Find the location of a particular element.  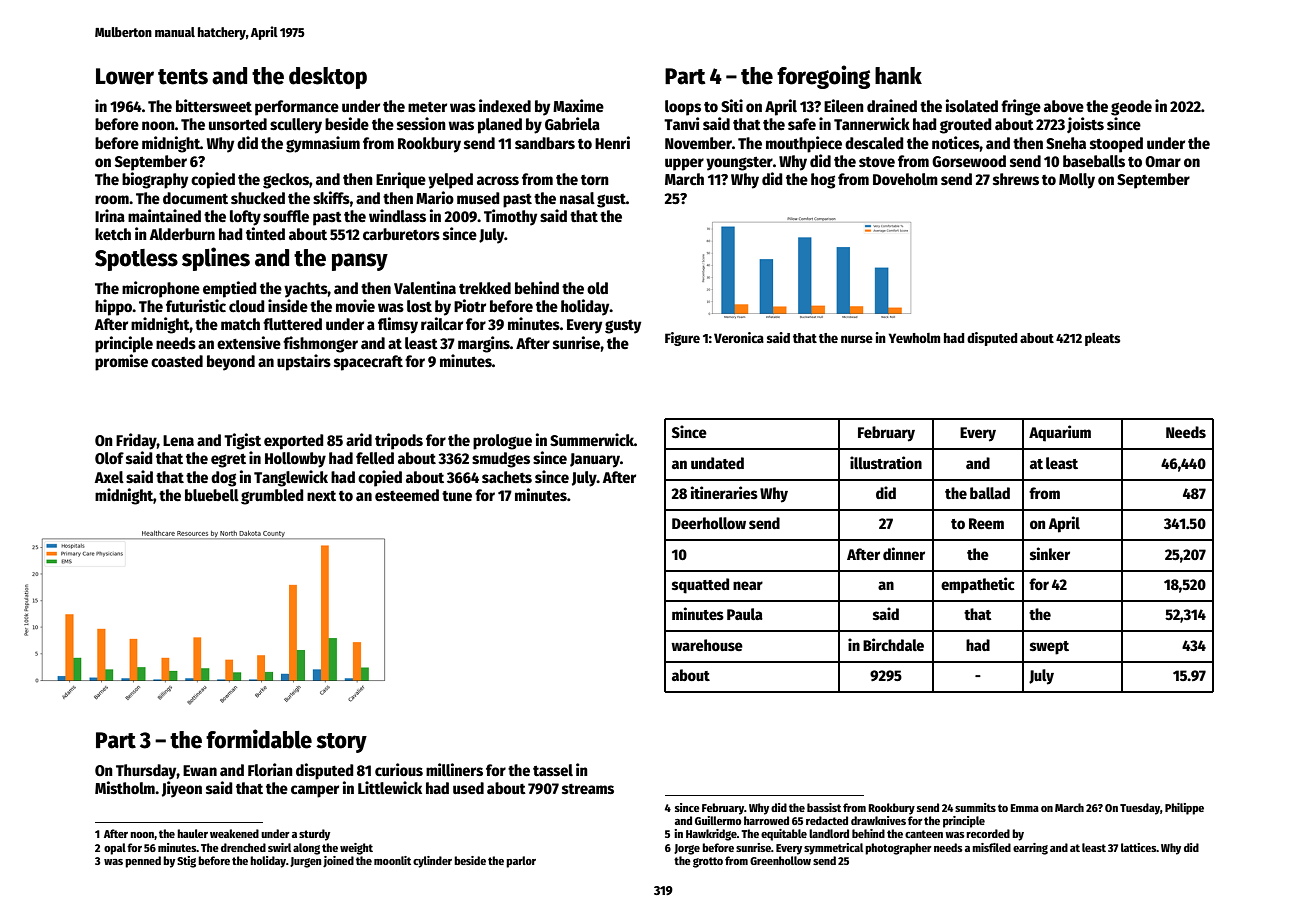

pansy is located at coordinates (360, 262).
